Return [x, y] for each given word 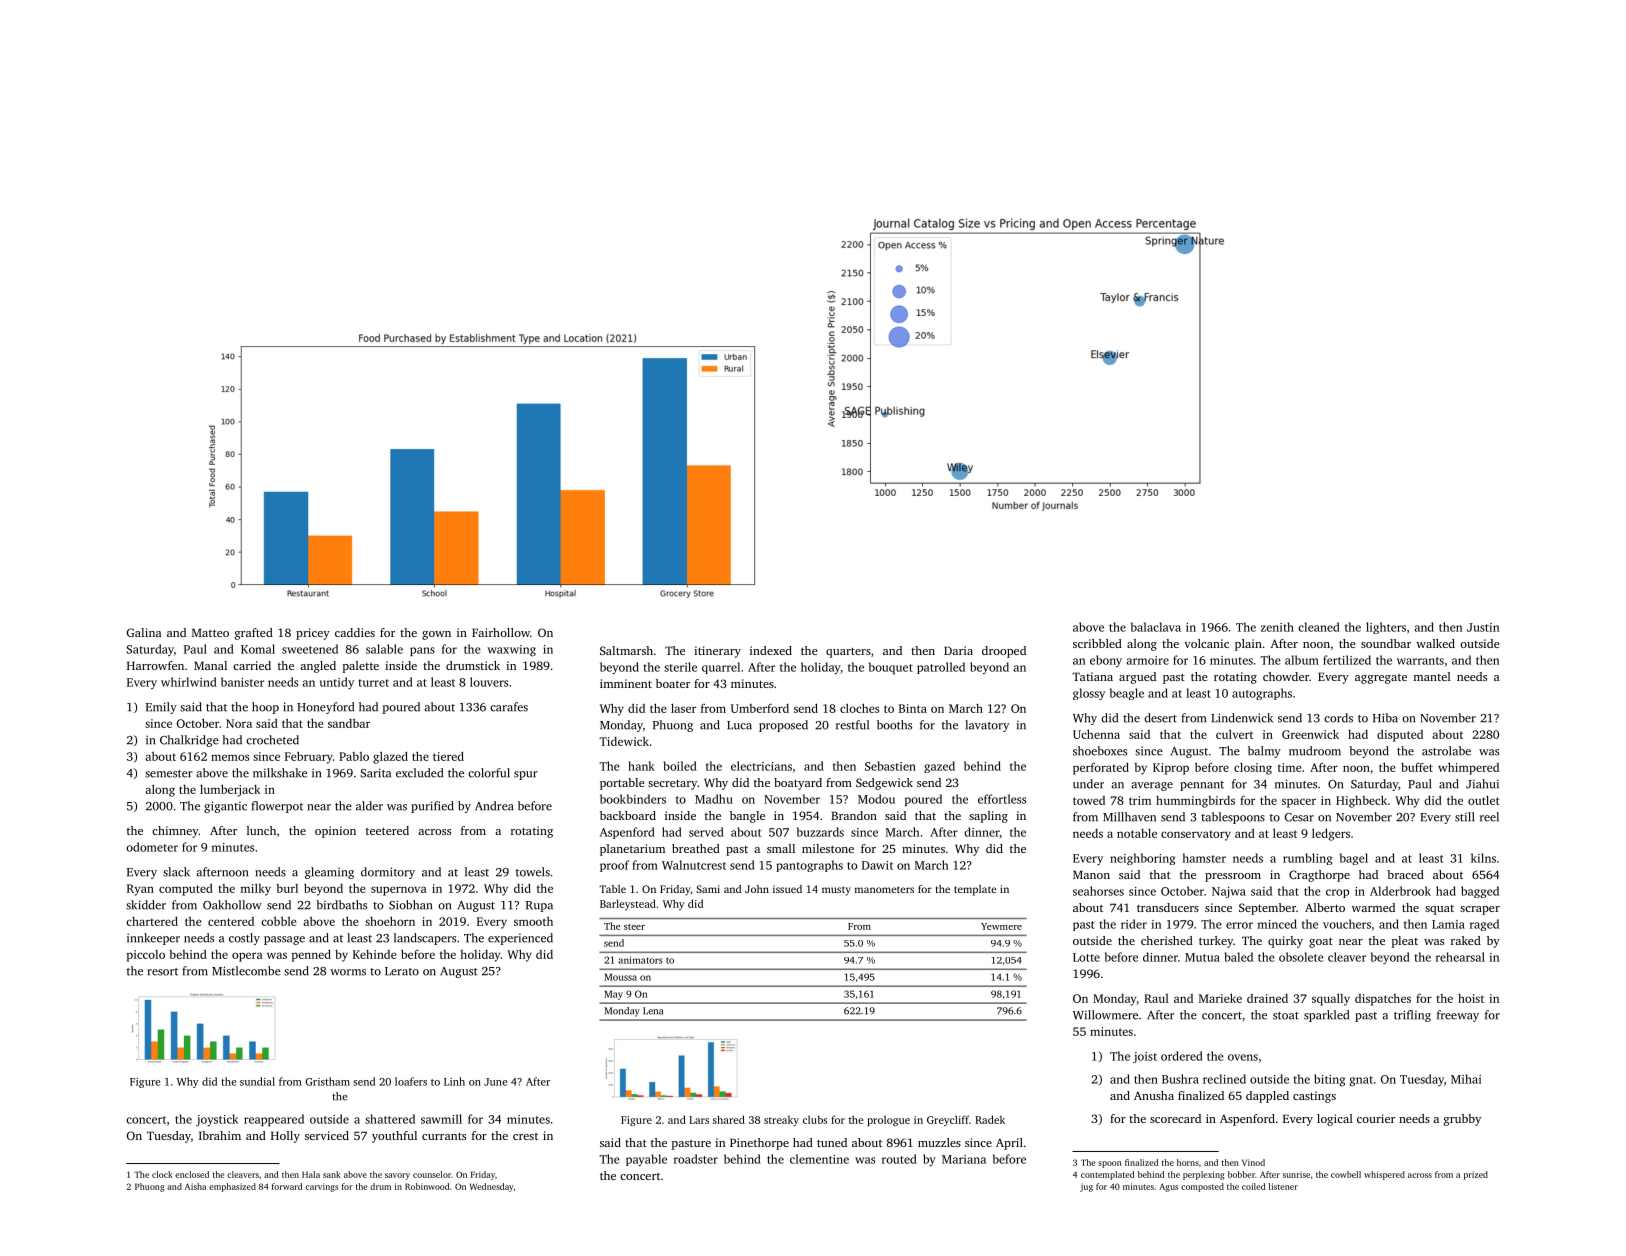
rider [1134, 924]
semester [169, 774]
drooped [1004, 652]
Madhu [714, 799]
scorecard [1175, 1118]
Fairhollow [501, 632]
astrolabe [1446, 751]
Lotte [1086, 957]
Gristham [327, 1081]
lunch [261, 830]
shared [729, 1119]
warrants [1420, 661]
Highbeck [1361, 801]
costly [244, 939]
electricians [761, 766]
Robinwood [427, 1186]
